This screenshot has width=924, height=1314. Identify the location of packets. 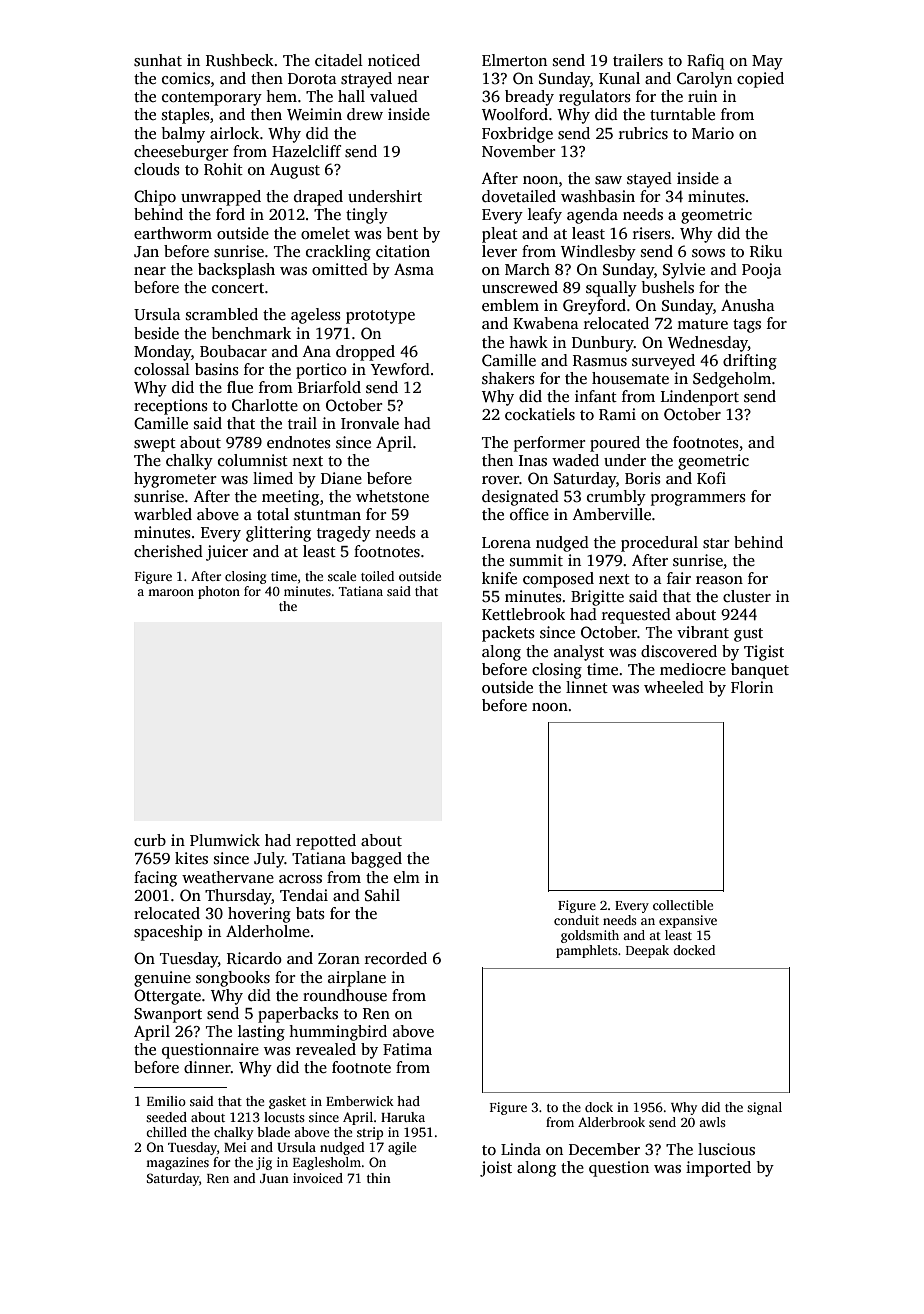
(508, 634).
